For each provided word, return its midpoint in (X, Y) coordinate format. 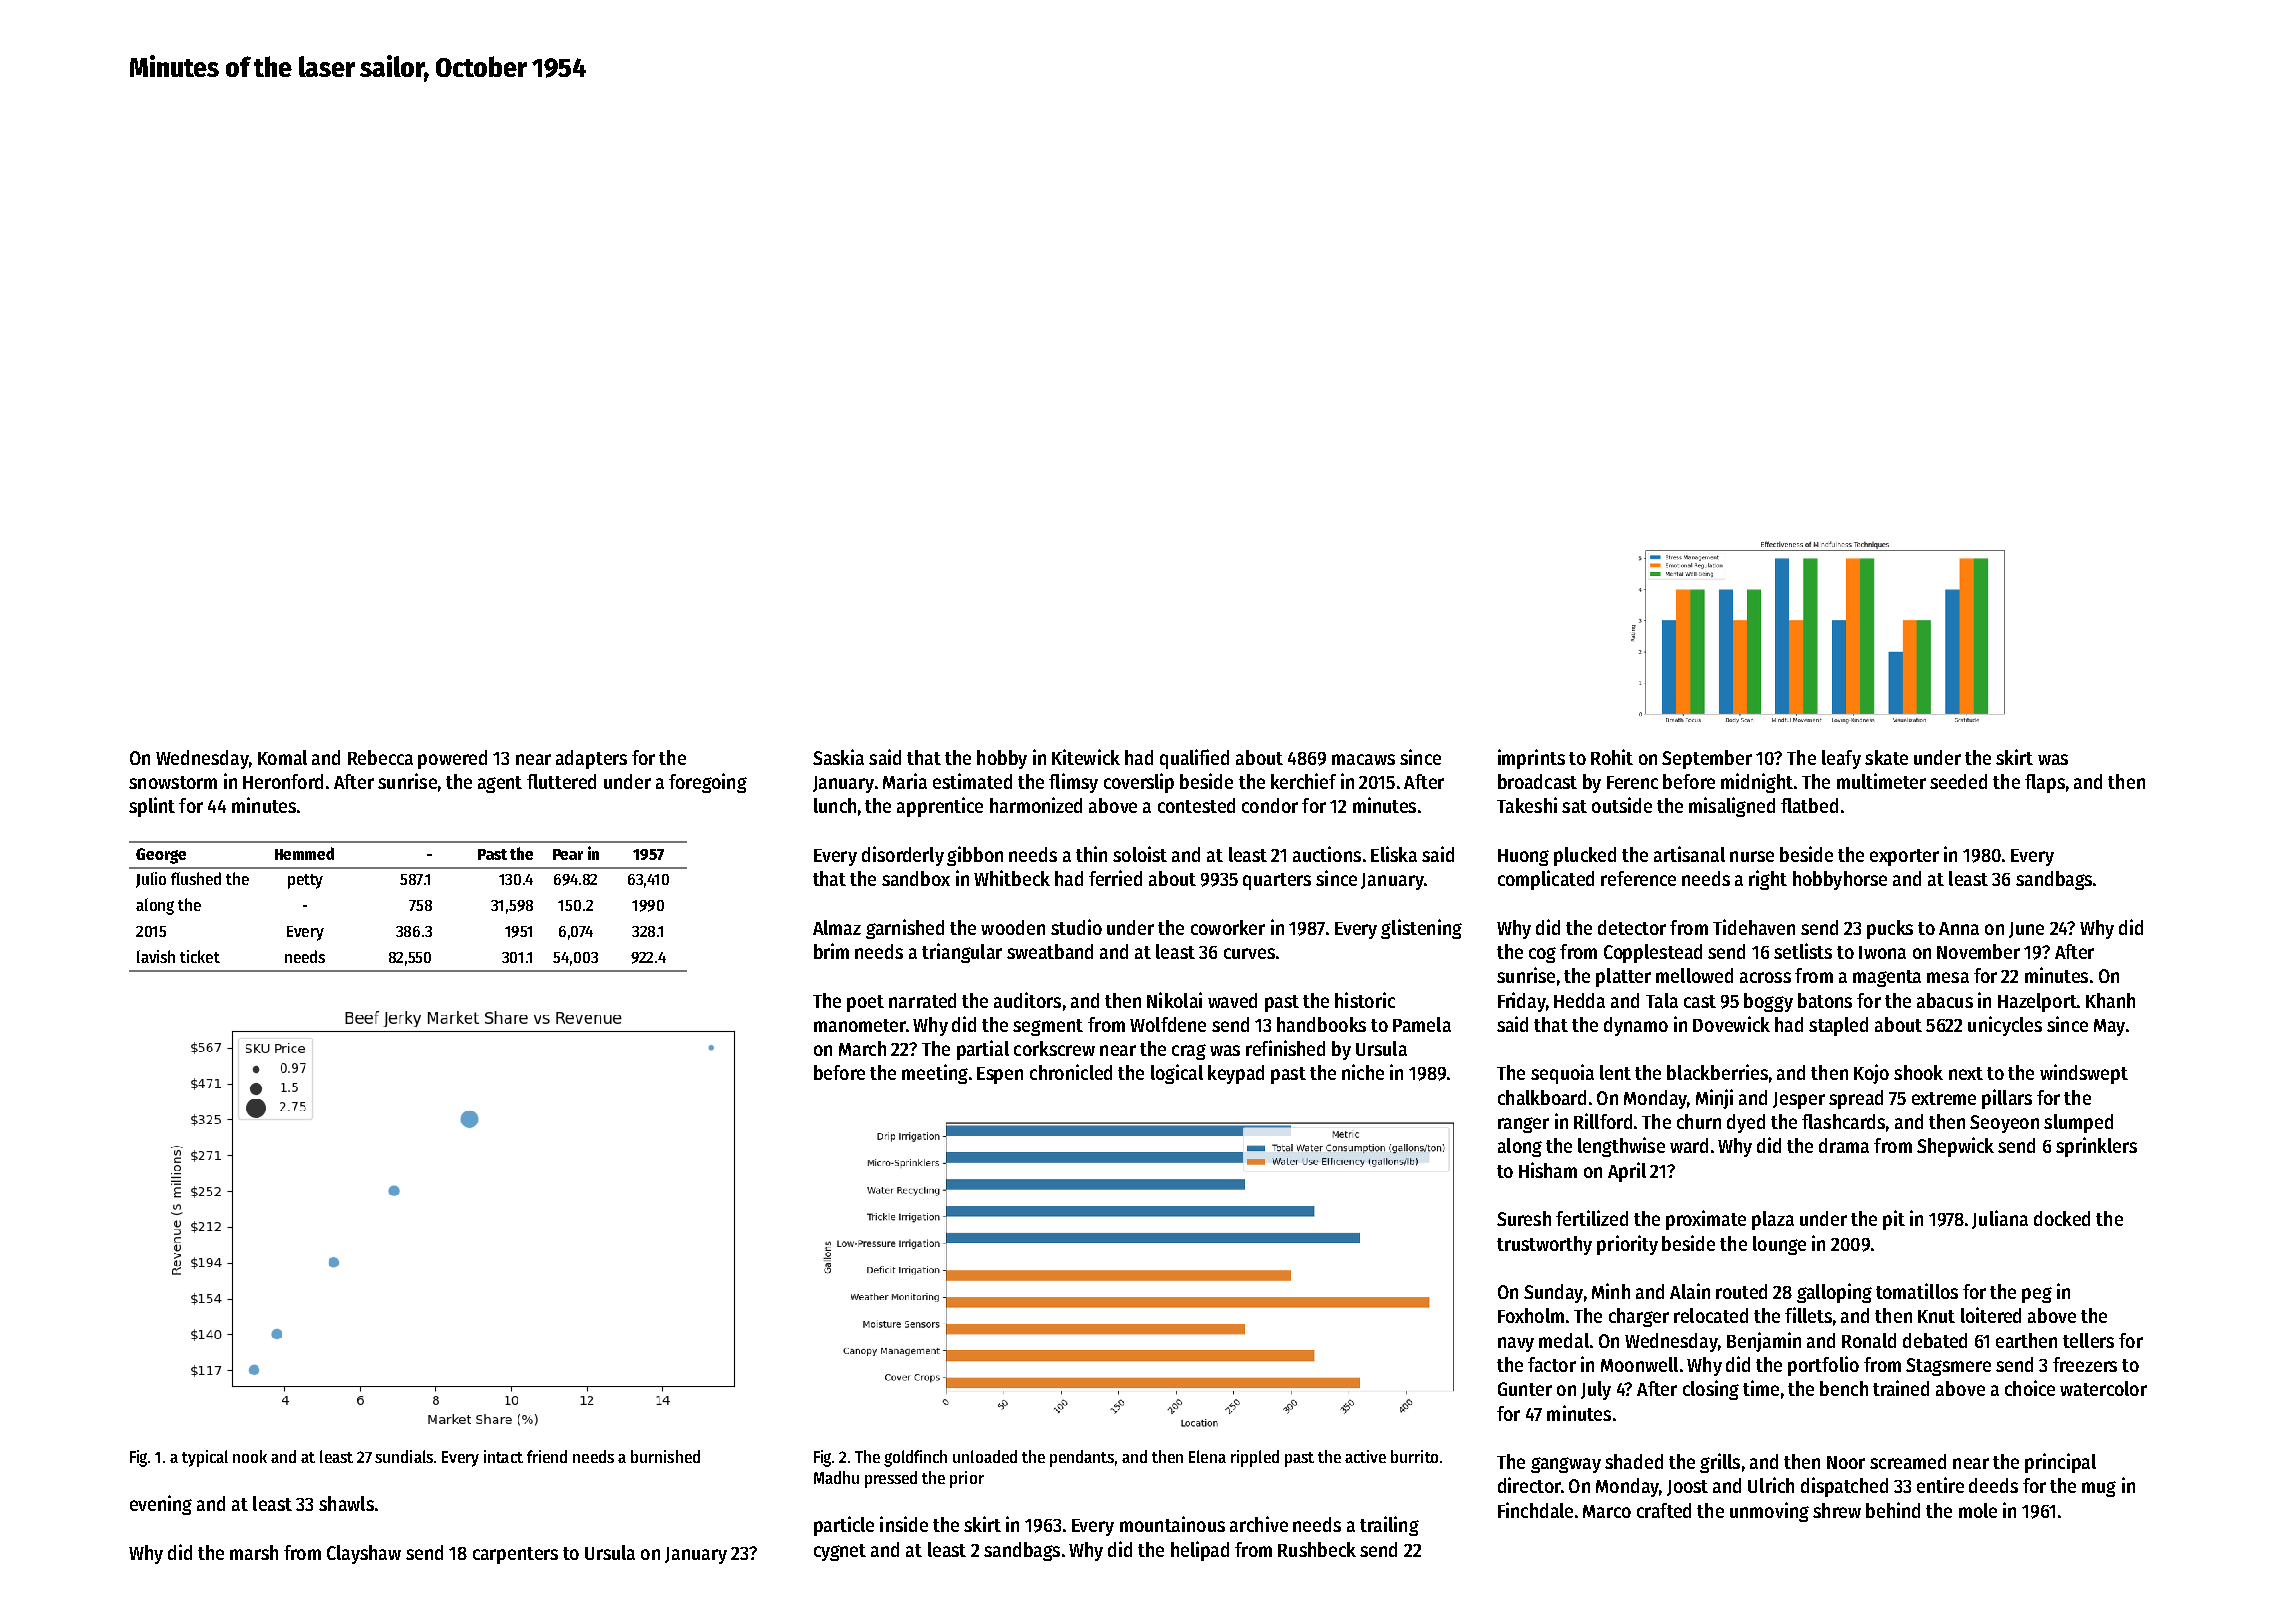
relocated (1711, 1315)
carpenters (515, 1555)
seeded (1958, 781)
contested (1196, 805)
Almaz (837, 927)
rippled (1255, 1458)
